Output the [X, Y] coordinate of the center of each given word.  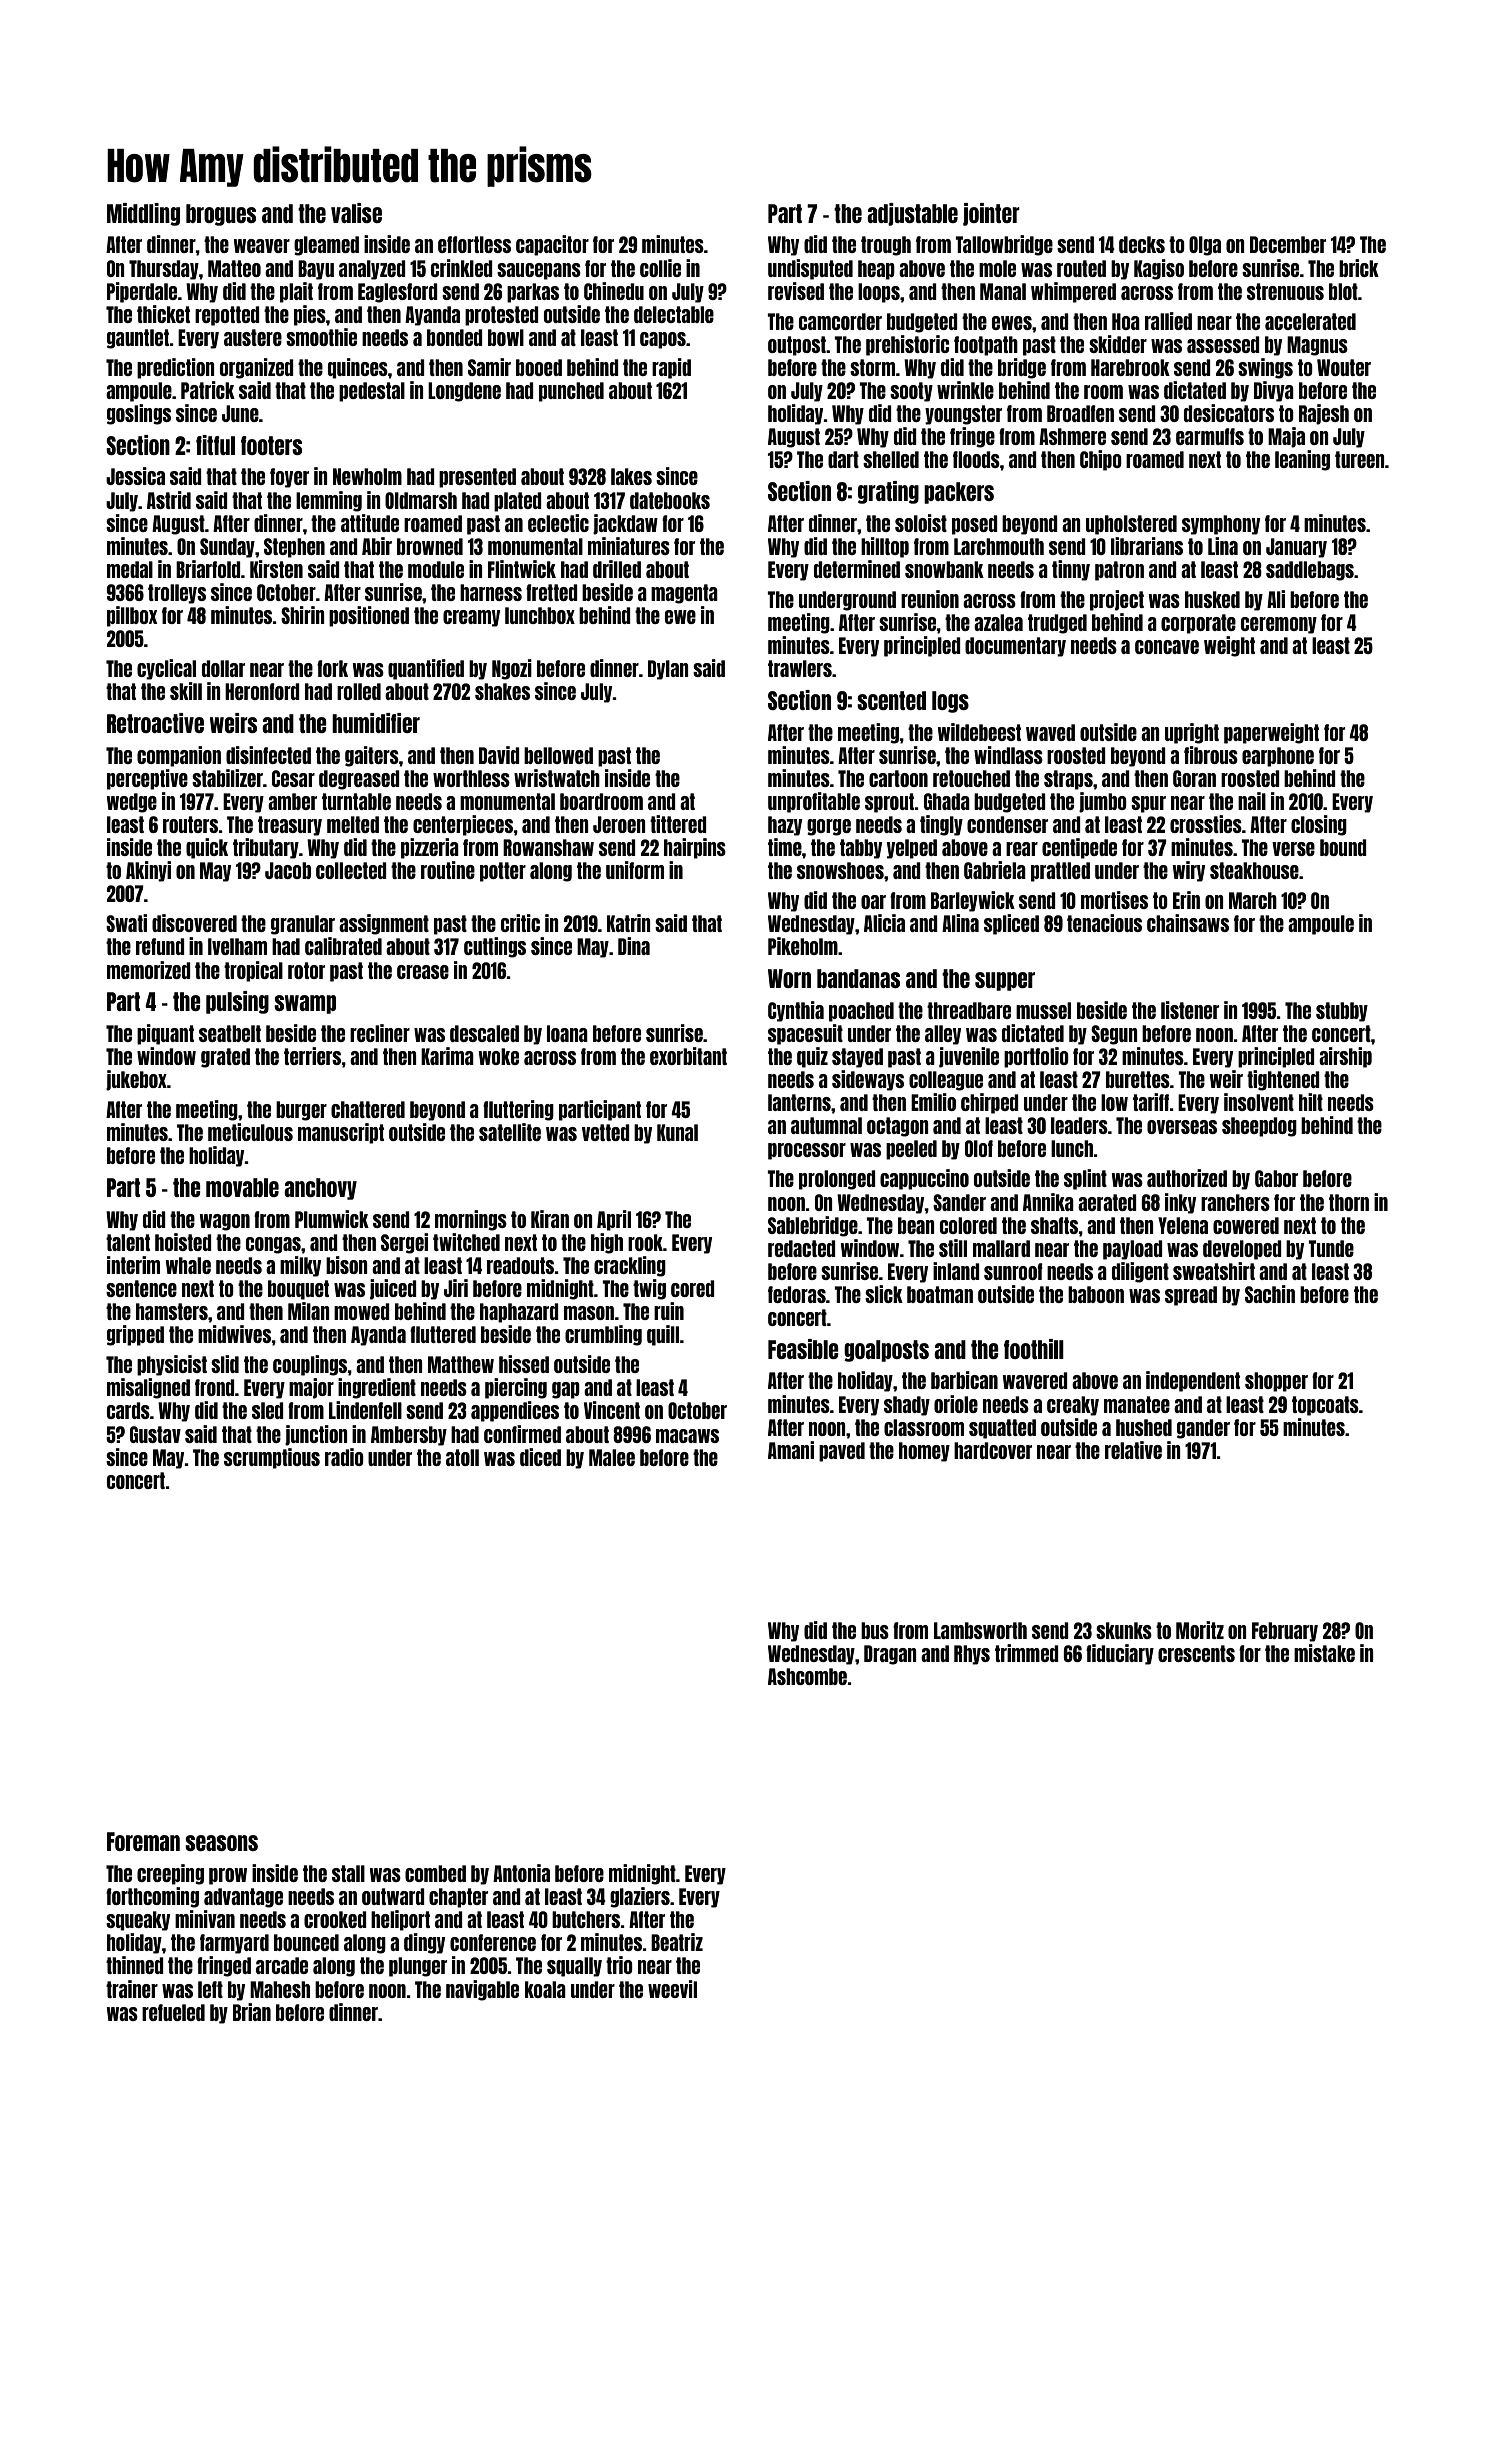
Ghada [947, 801]
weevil [672, 1989]
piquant [165, 1034]
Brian [252, 2012]
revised [796, 291]
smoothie [321, 337]
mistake [1324, 1653]
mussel [1043, 1010]
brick [1359, 268]
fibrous [1211, 755]
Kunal [677, 1132]
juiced [393, 1289]
